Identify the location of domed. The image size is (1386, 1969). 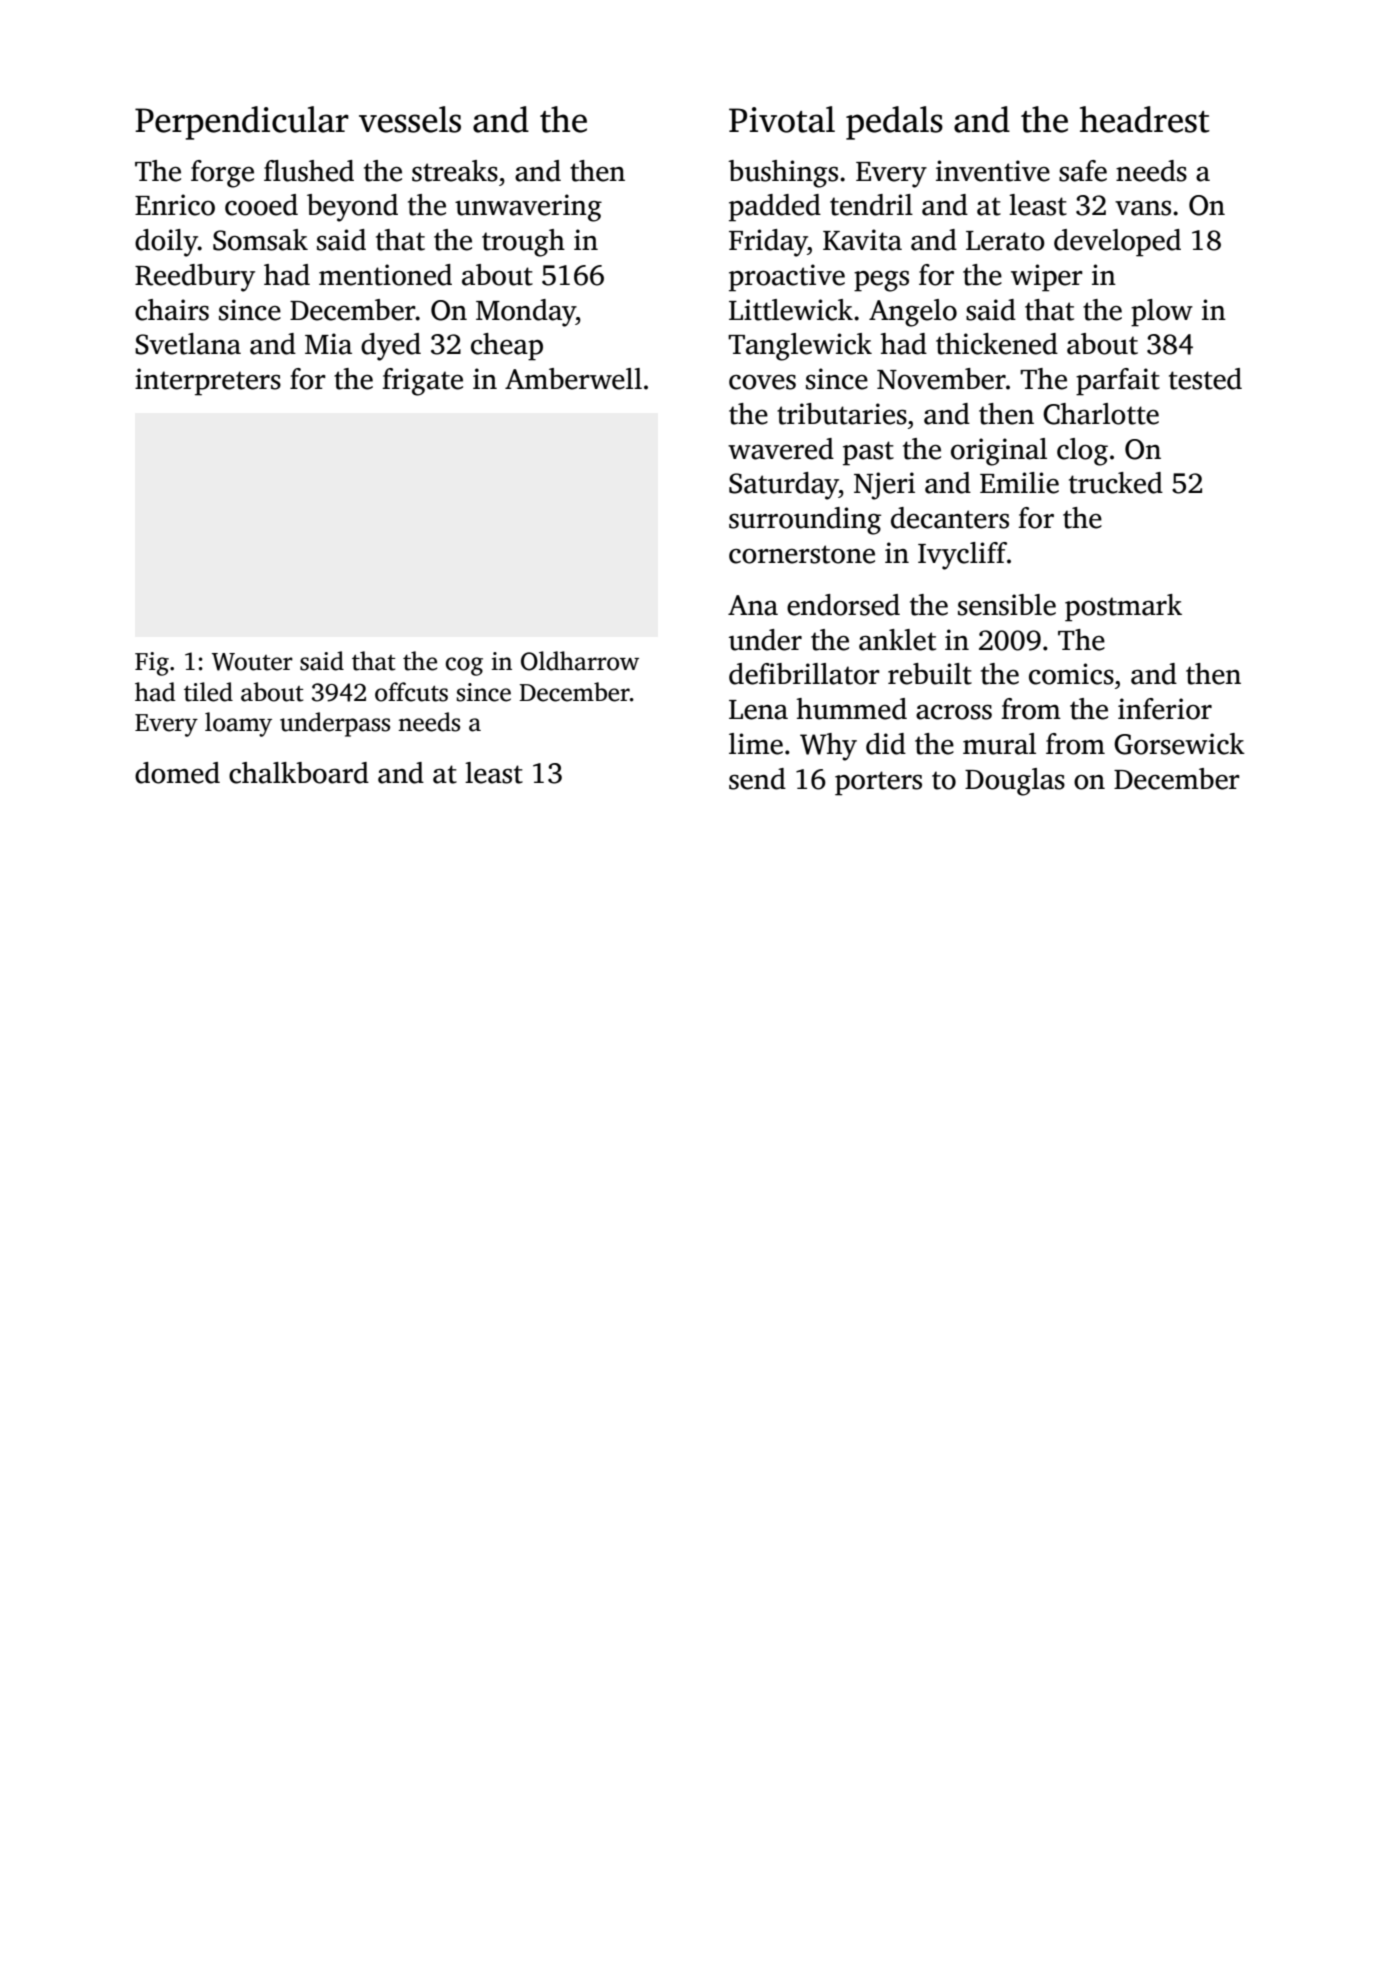
(177, 773).
